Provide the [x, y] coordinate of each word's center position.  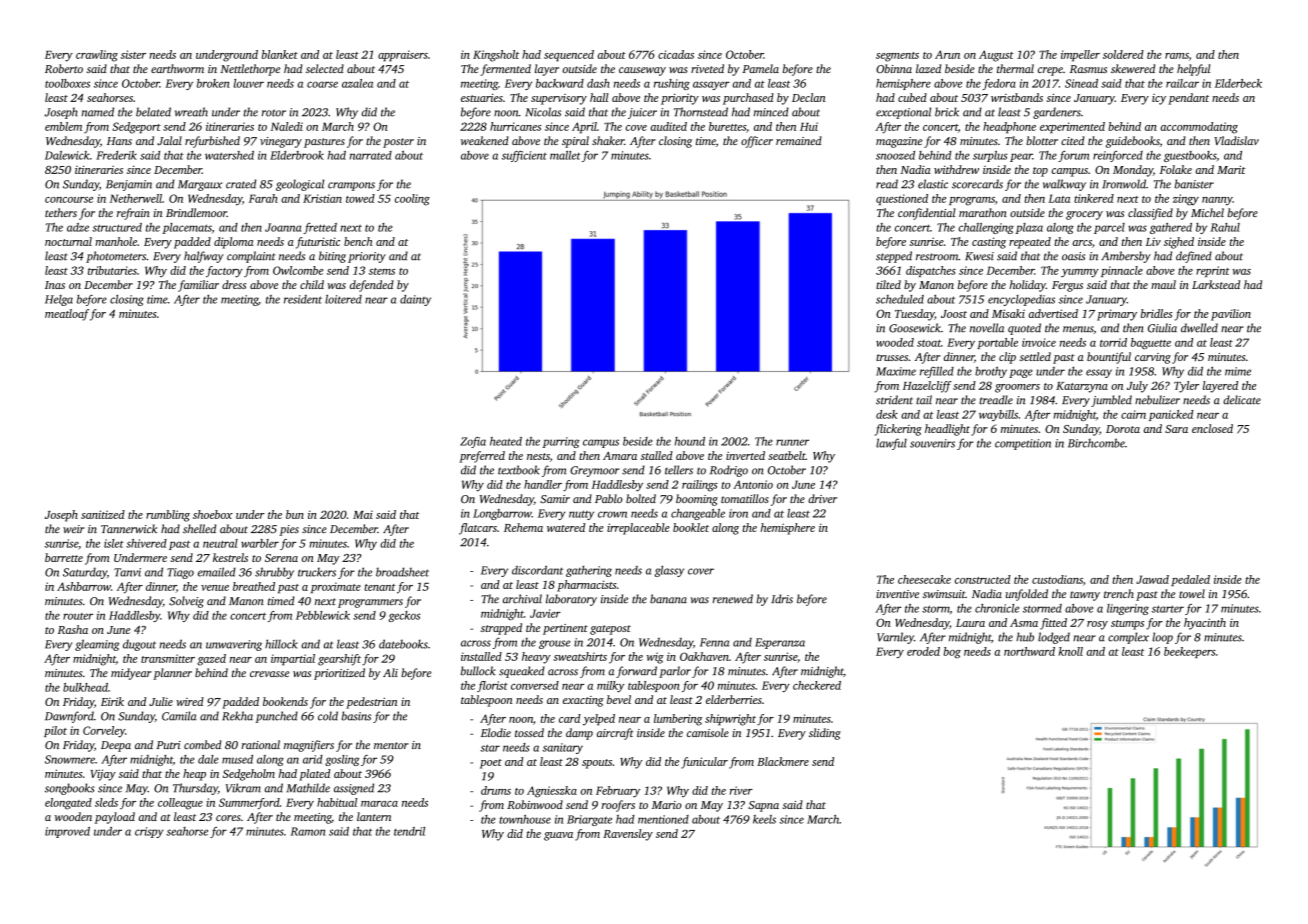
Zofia [473, 442]
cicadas [676, 54]
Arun [947, 54]
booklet [691, 527]
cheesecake [924, 579]
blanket [280, 54]
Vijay [103, 775]
